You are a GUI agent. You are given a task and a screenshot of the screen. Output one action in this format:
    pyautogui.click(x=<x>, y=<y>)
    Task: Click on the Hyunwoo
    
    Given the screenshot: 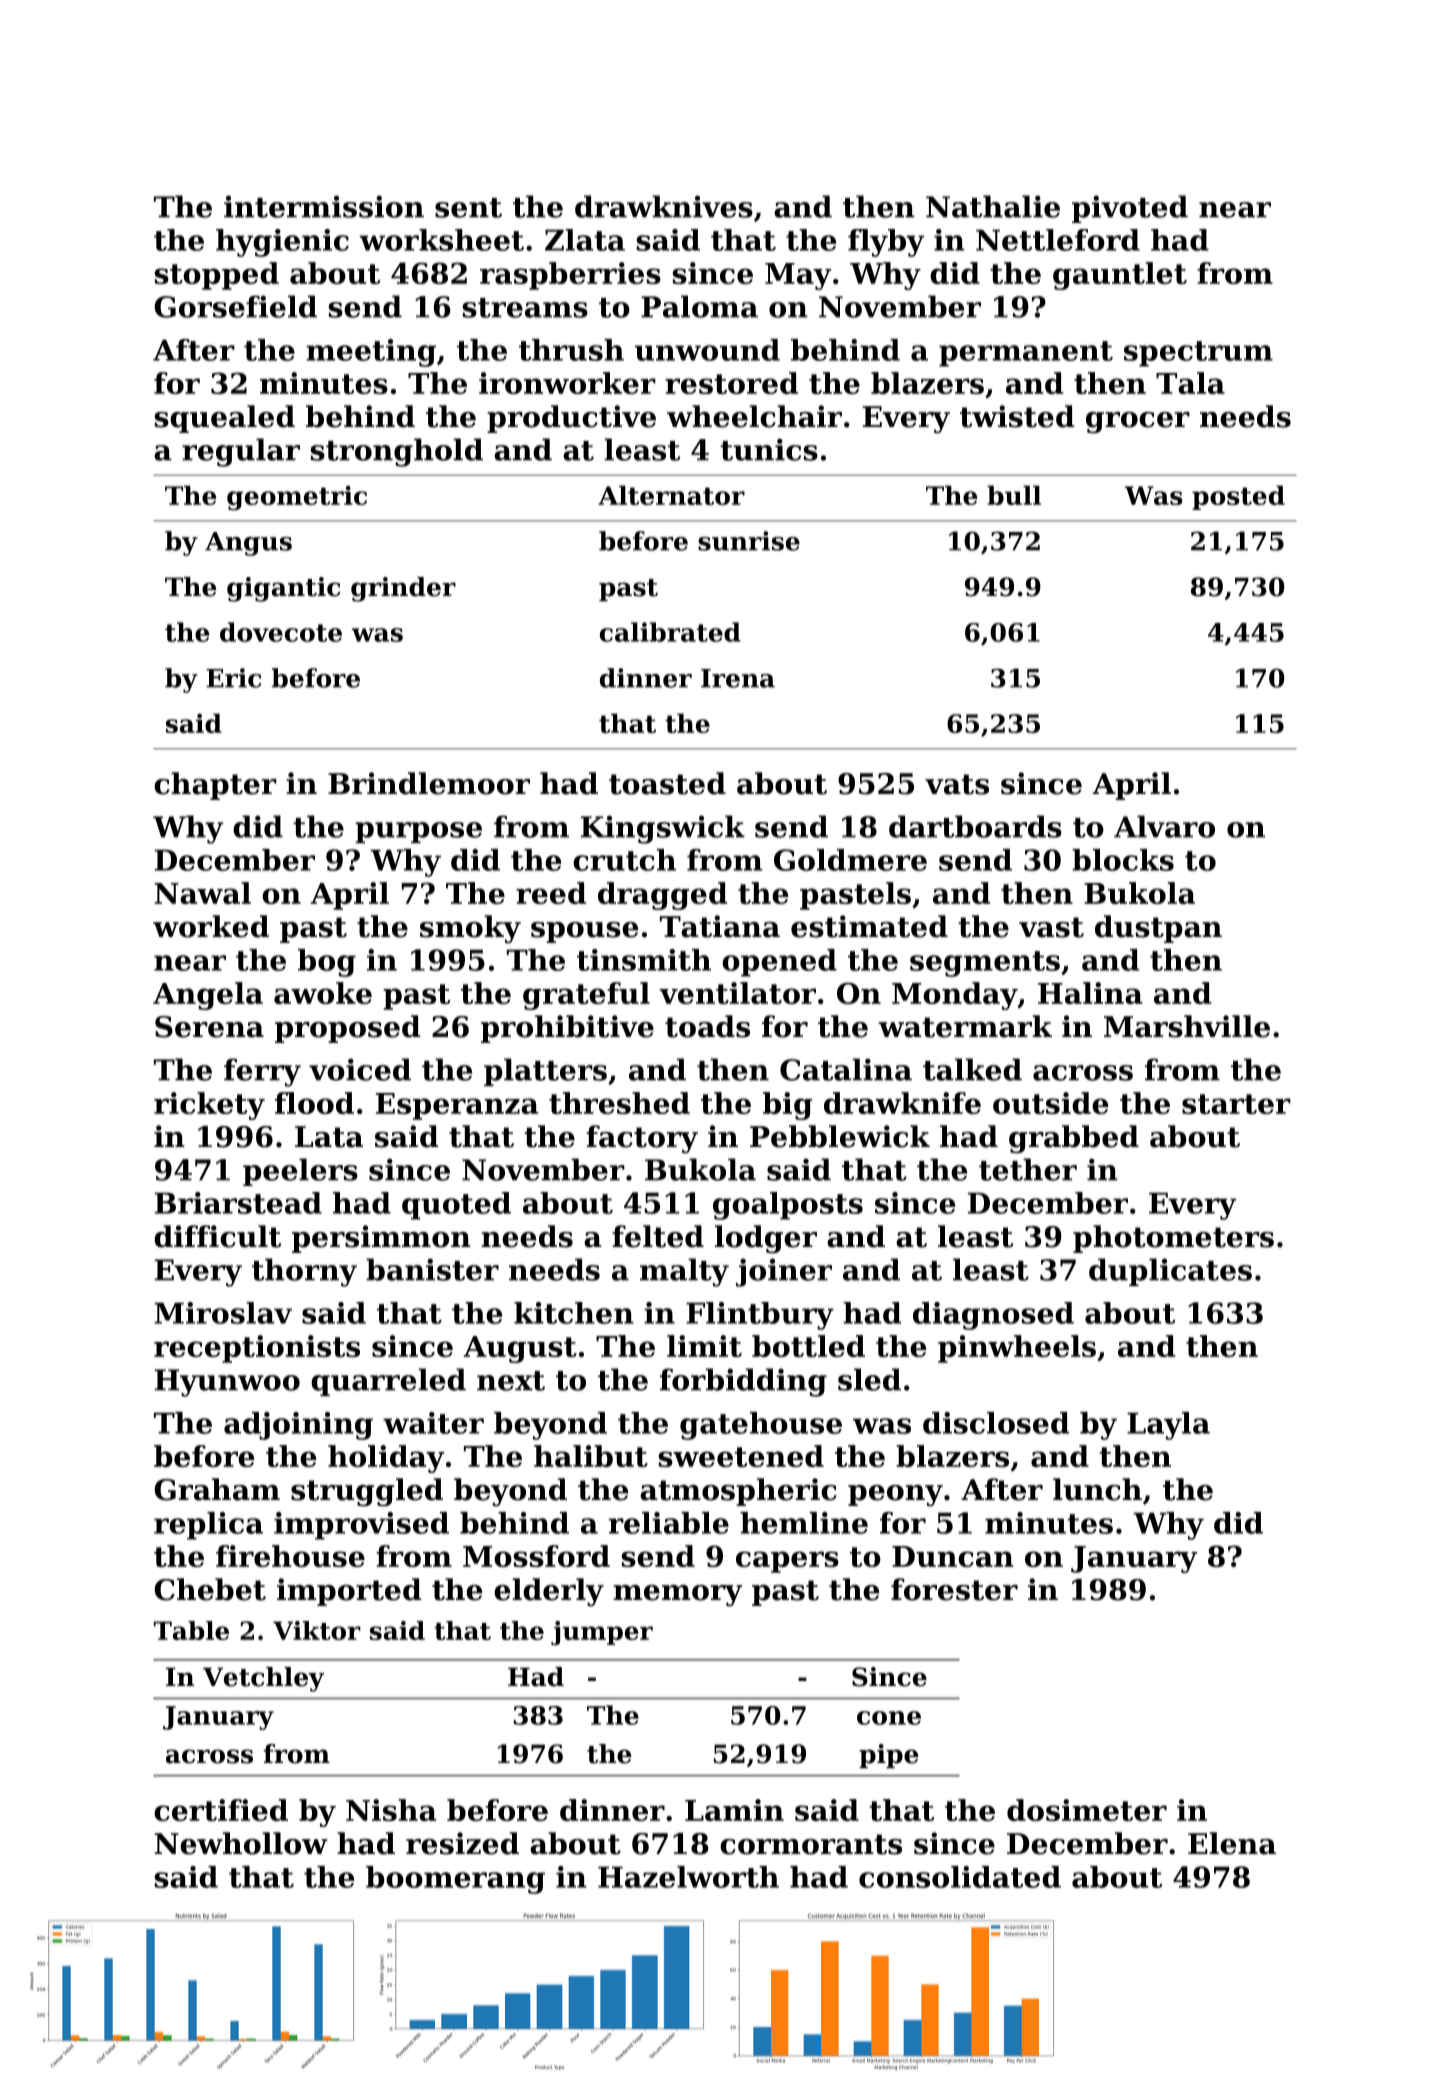 What is the action you would take?
    pyautogui.click(x=227, y=1383)
